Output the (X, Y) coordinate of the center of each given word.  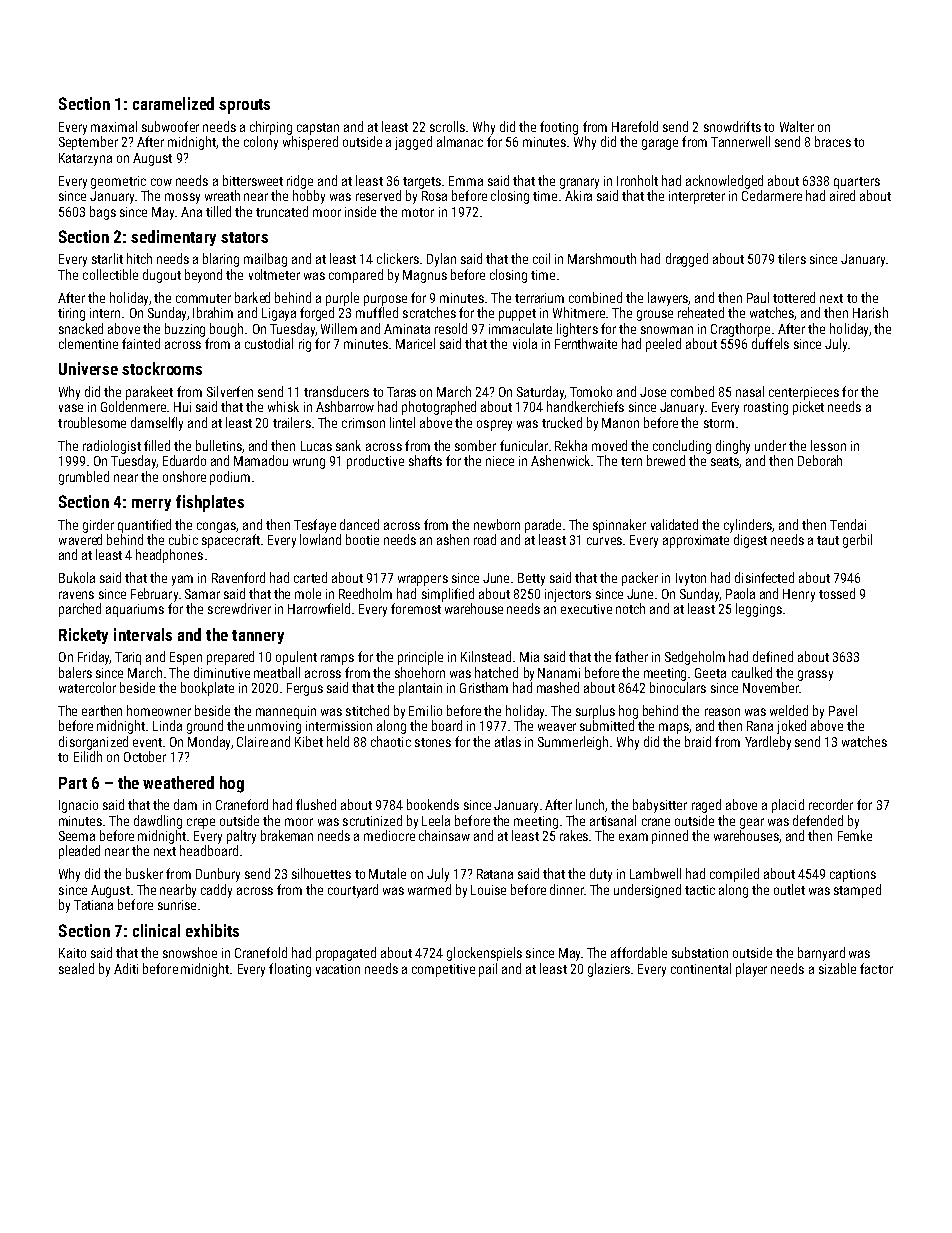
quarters (857, 183)
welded (789, 710)
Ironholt (637, 180)
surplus (595, 712)
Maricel (415, 343)
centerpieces (804, 393)
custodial (269, 343)
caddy (216, 891)
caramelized (173, 103)
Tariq (128, 658)
